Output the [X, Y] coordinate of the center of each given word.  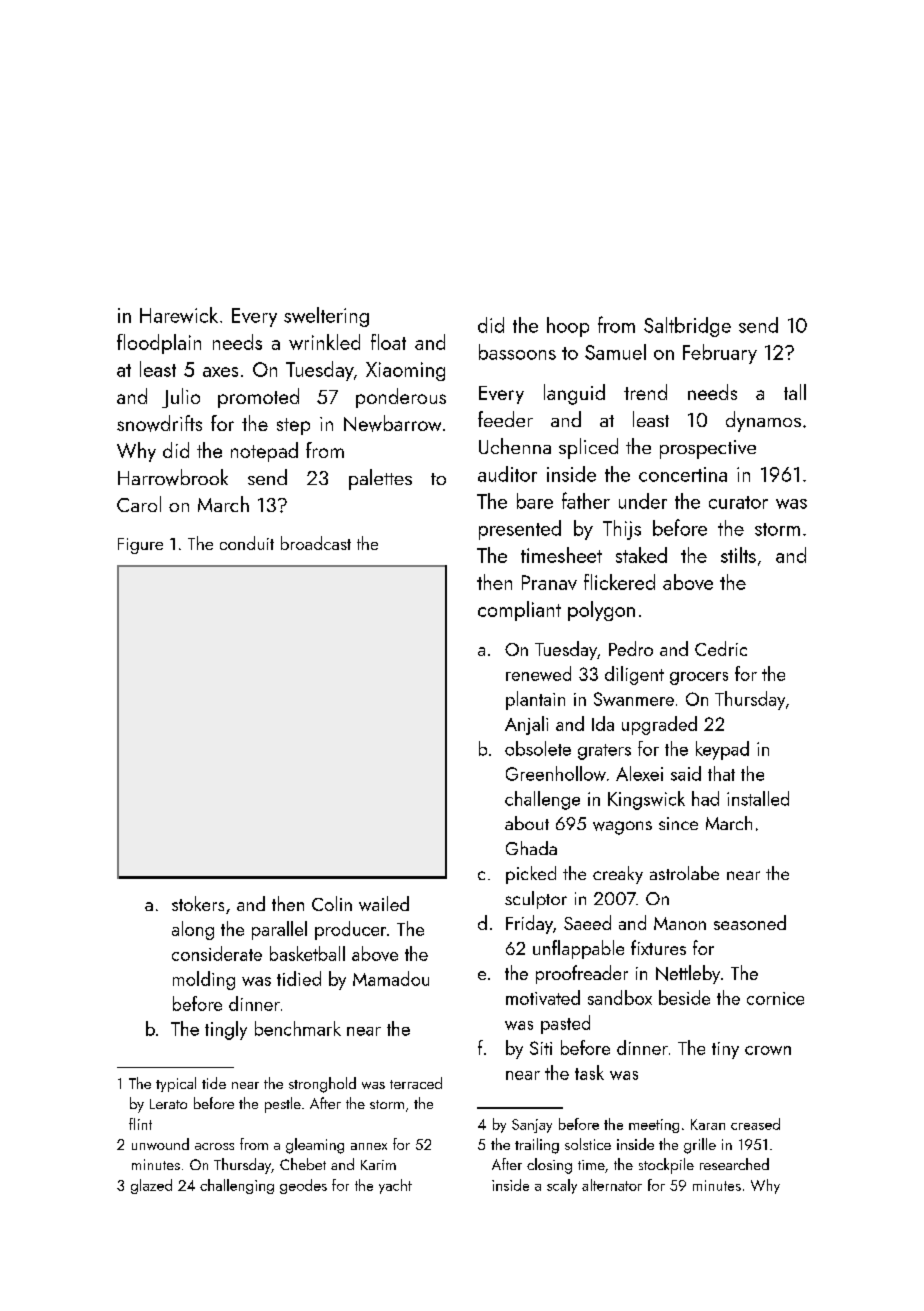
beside [684, 997]
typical [176, 1084]
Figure [140, 546]
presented [520, 530]
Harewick [179, 315]
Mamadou [391, 978]
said [686, 773]
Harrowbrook [173, 477]
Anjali [526, 725]
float [388, 342]
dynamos [763, 421]
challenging [237, 1186]
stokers [198, 903]
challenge [542, 800]
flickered [619, 582]
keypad [722, 750]
